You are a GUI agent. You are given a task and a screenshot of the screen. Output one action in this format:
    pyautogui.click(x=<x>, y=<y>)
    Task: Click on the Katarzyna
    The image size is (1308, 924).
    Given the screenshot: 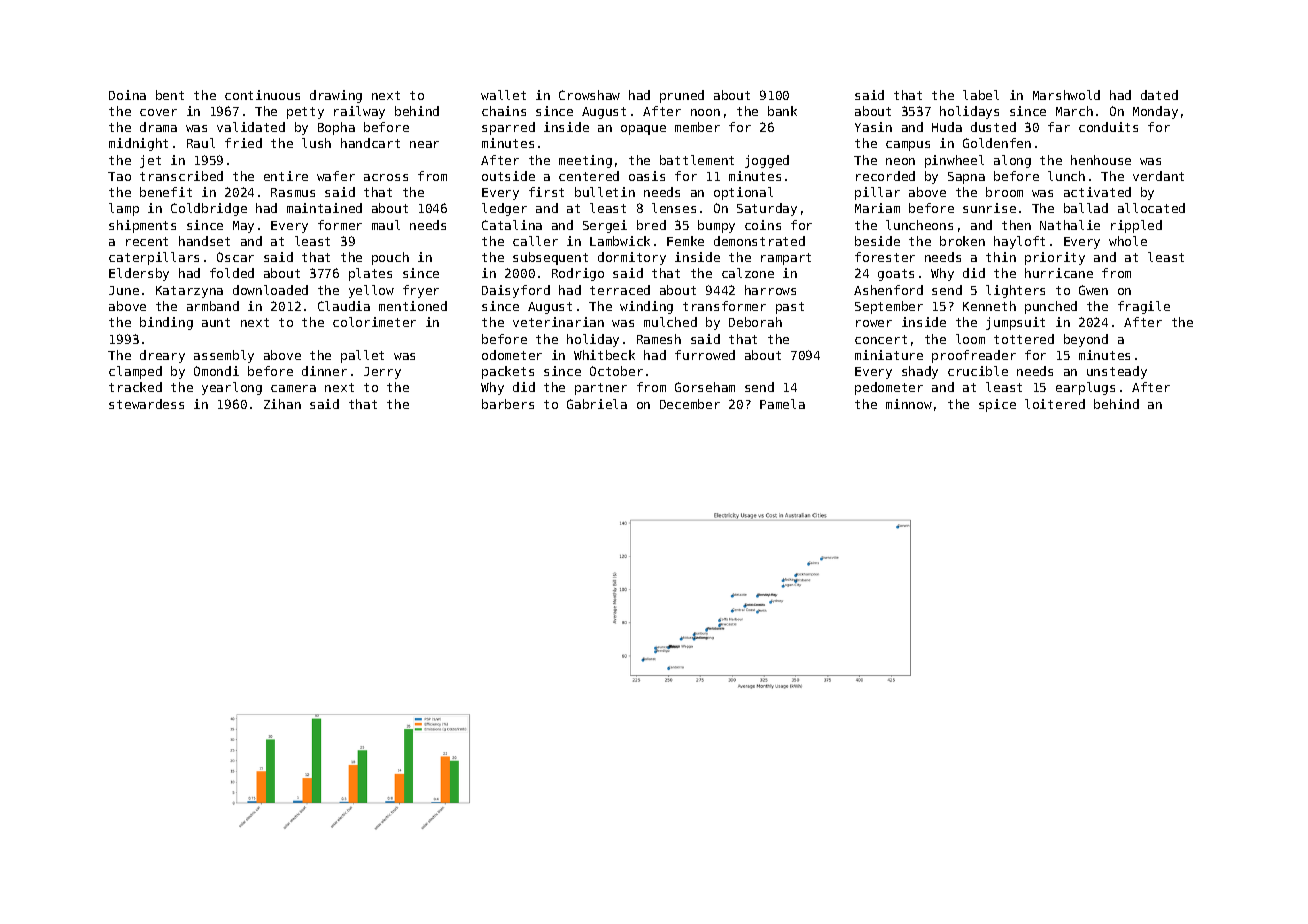 What is the action you would take?
    pyautogui.click(x=189, y=292)
